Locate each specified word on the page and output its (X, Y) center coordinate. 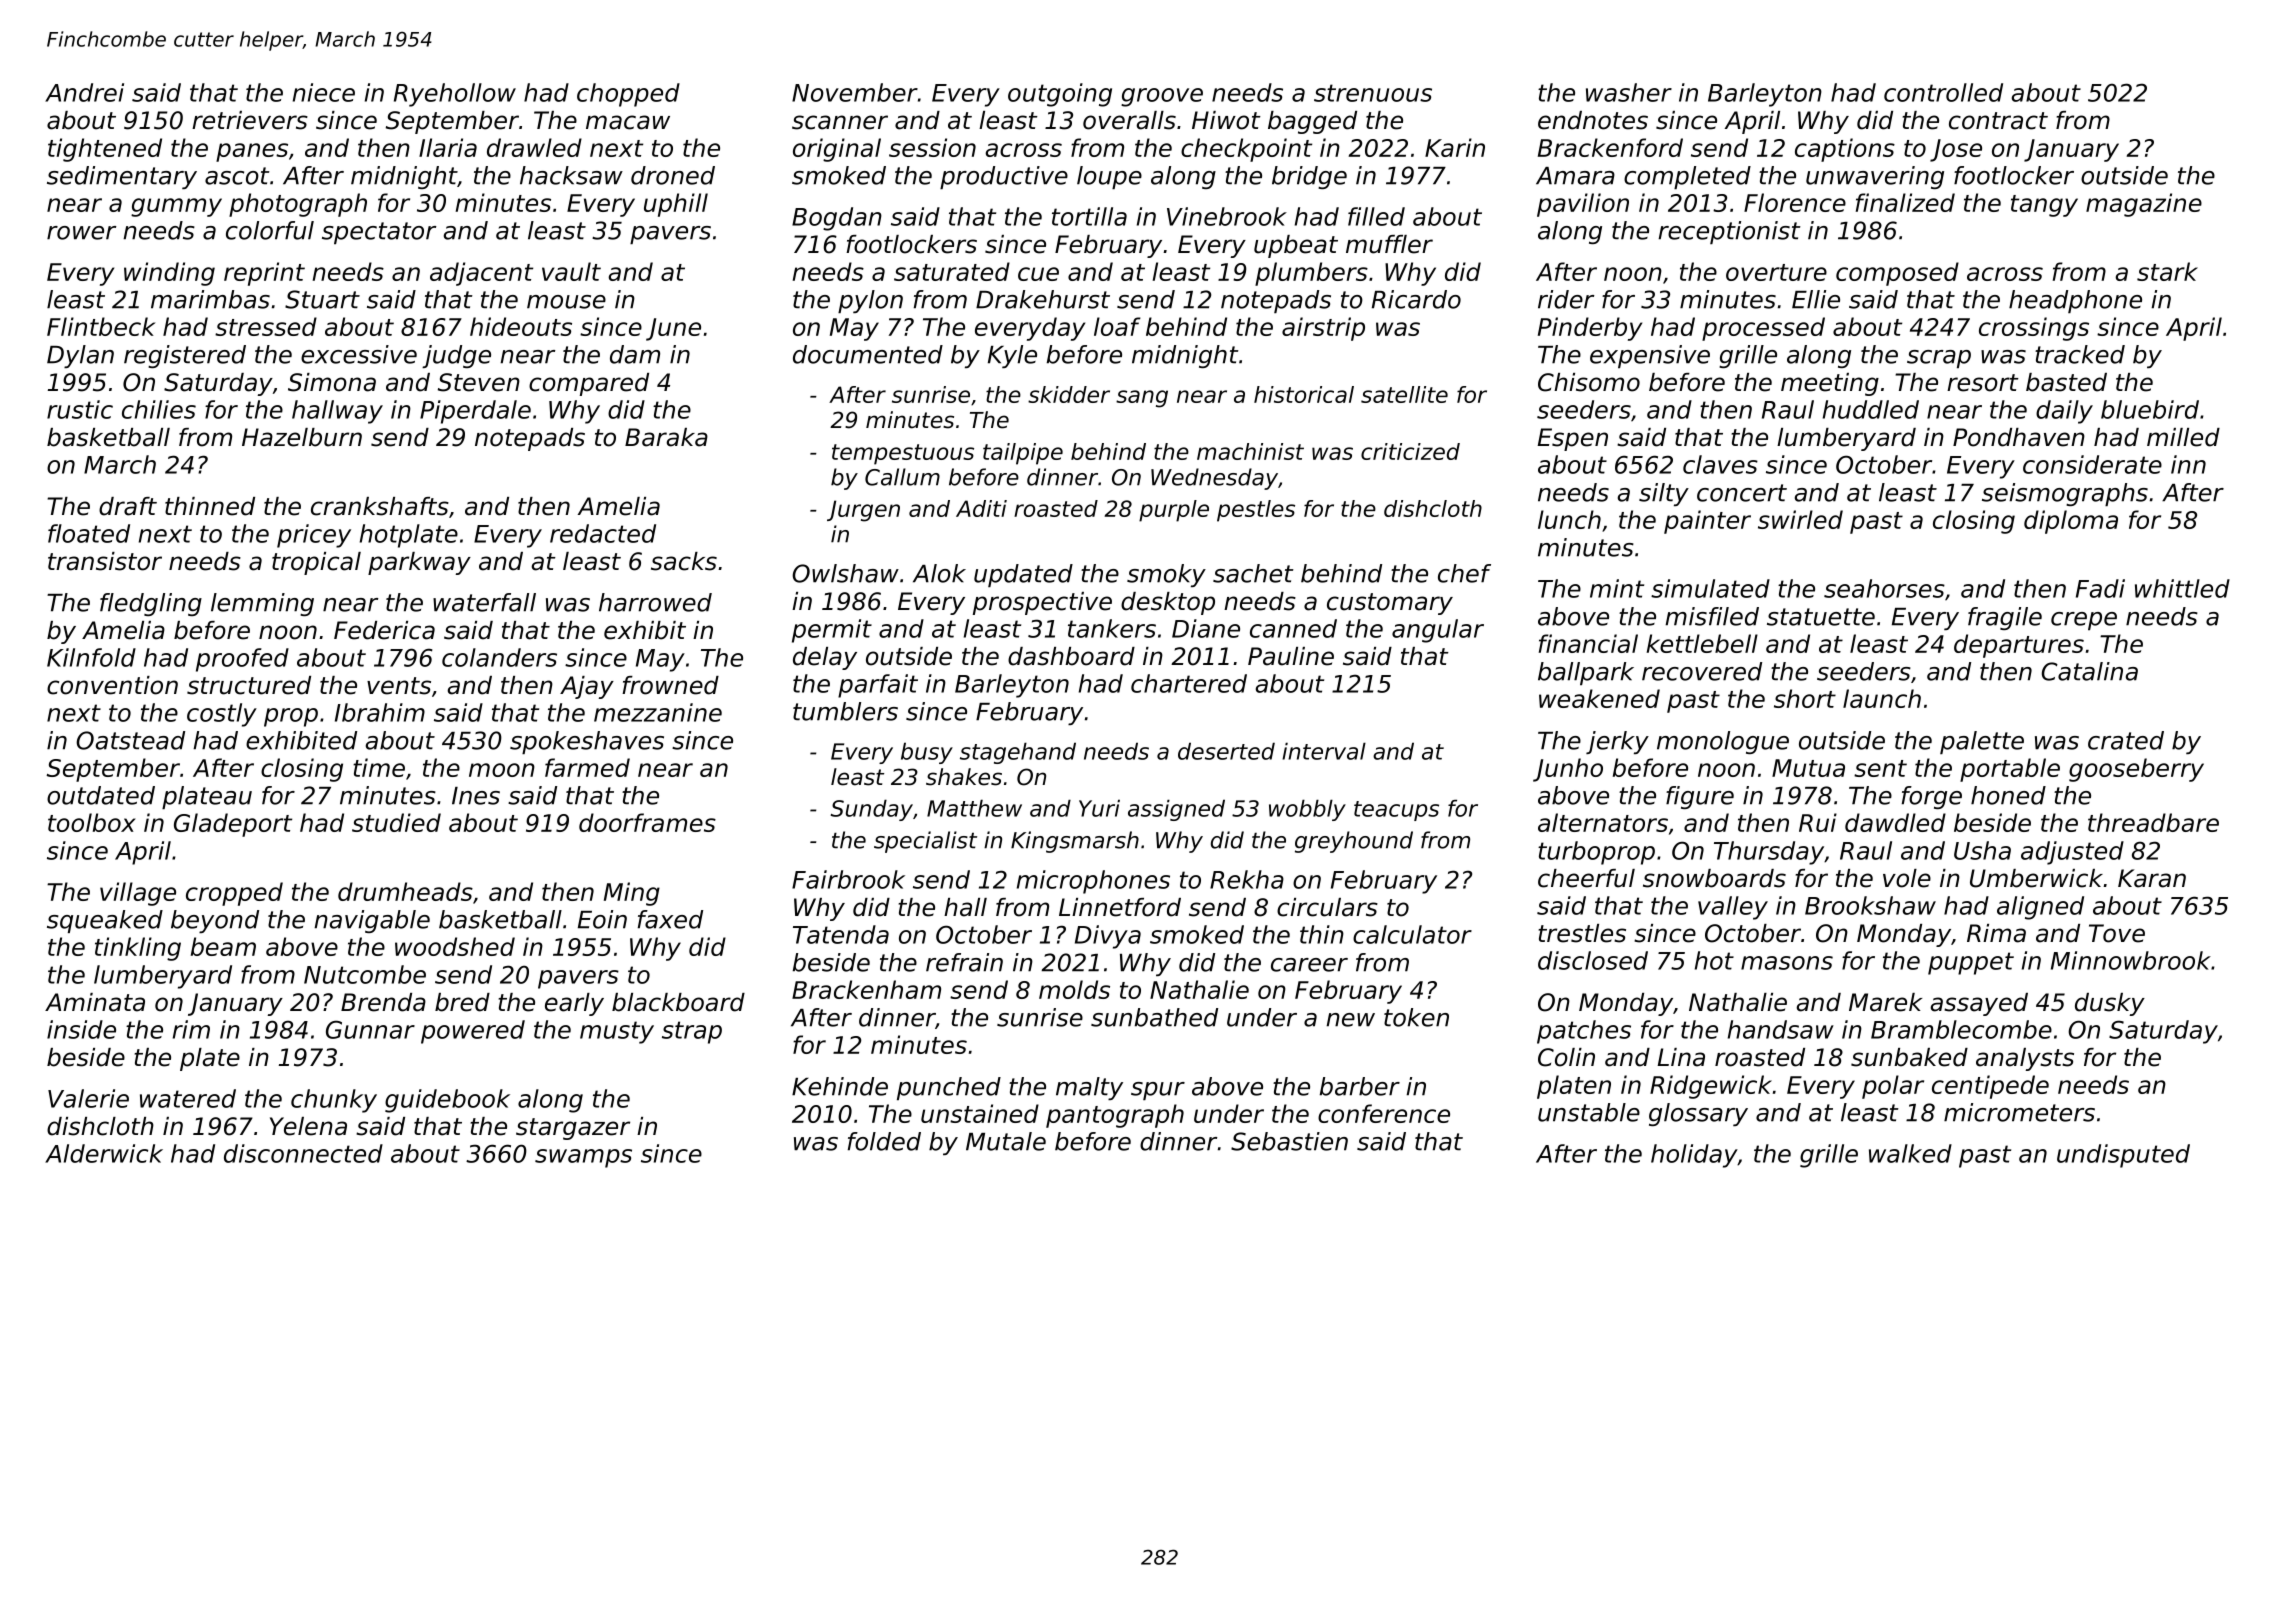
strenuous (1373, 93)
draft (128, 506)
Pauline (1291, 656)
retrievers (250, 120)
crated (2126, 740)
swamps (583, 1158)
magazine (2144, 205)
